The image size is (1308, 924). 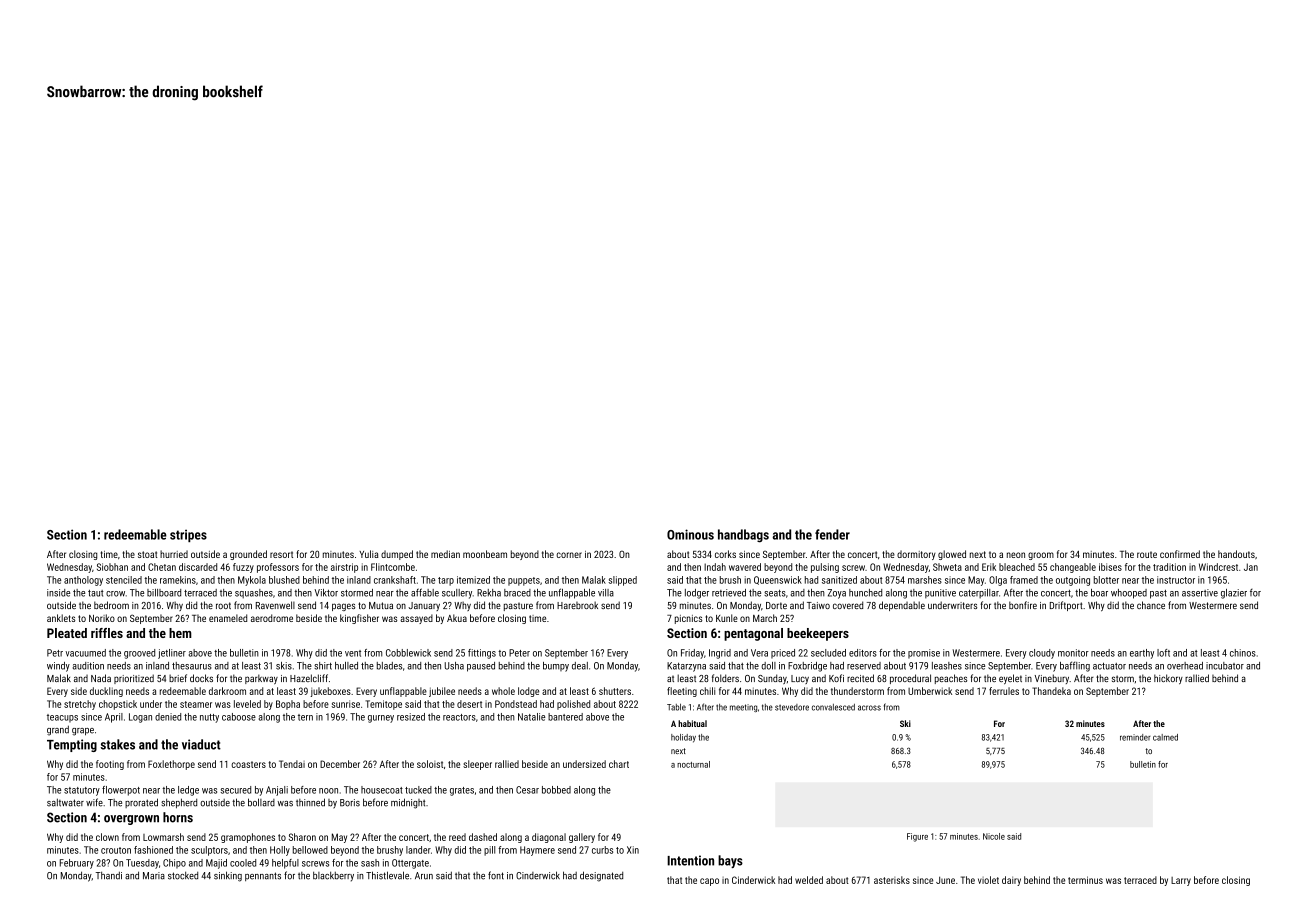 What do you see at coordinates (131, 820) in the image?
I see `overgrown` at bounding box center [131, 820].
